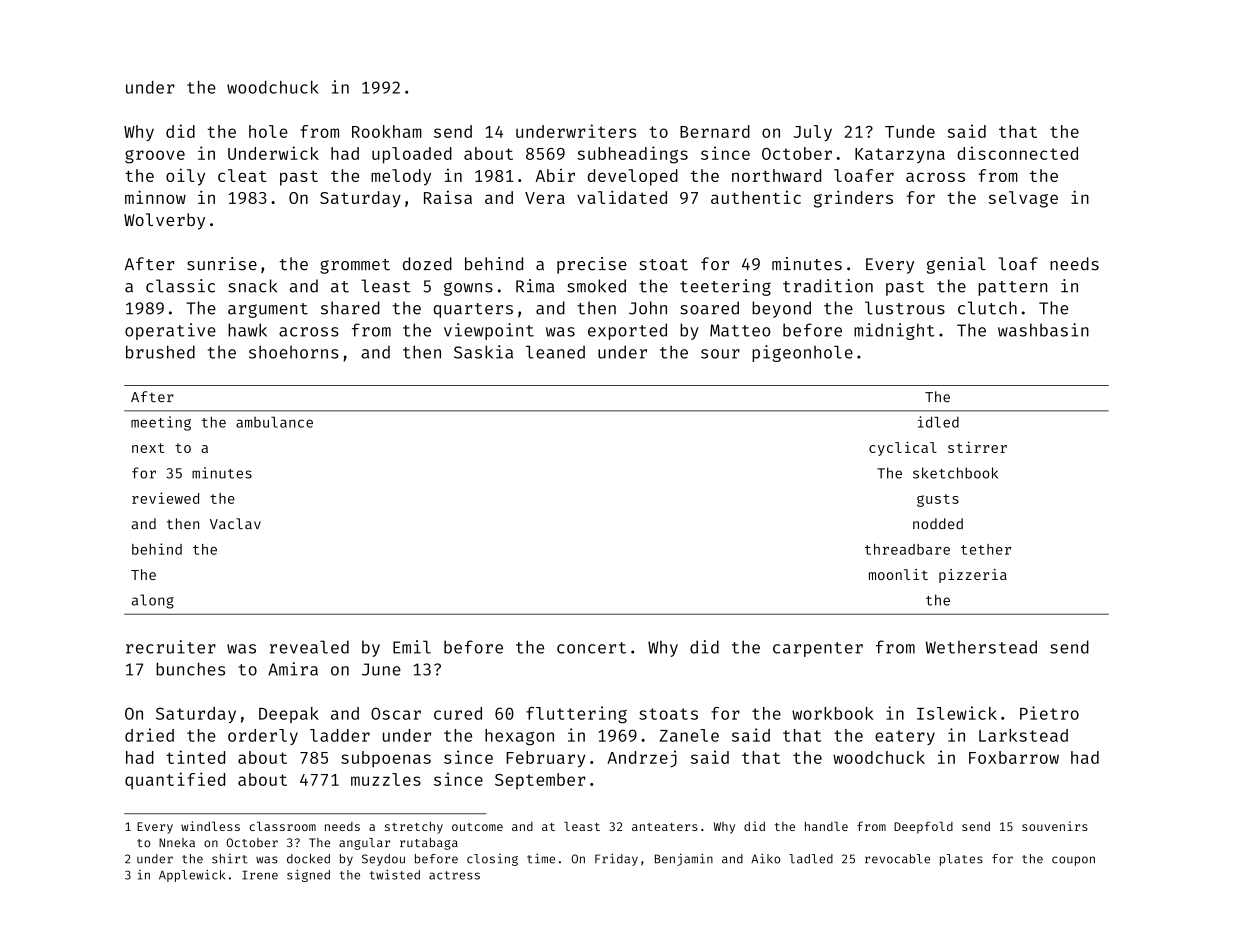 Image resolution: width=1233 pixels, height=952 pixels. I want to click on Pietro, so click(1049, 713).
